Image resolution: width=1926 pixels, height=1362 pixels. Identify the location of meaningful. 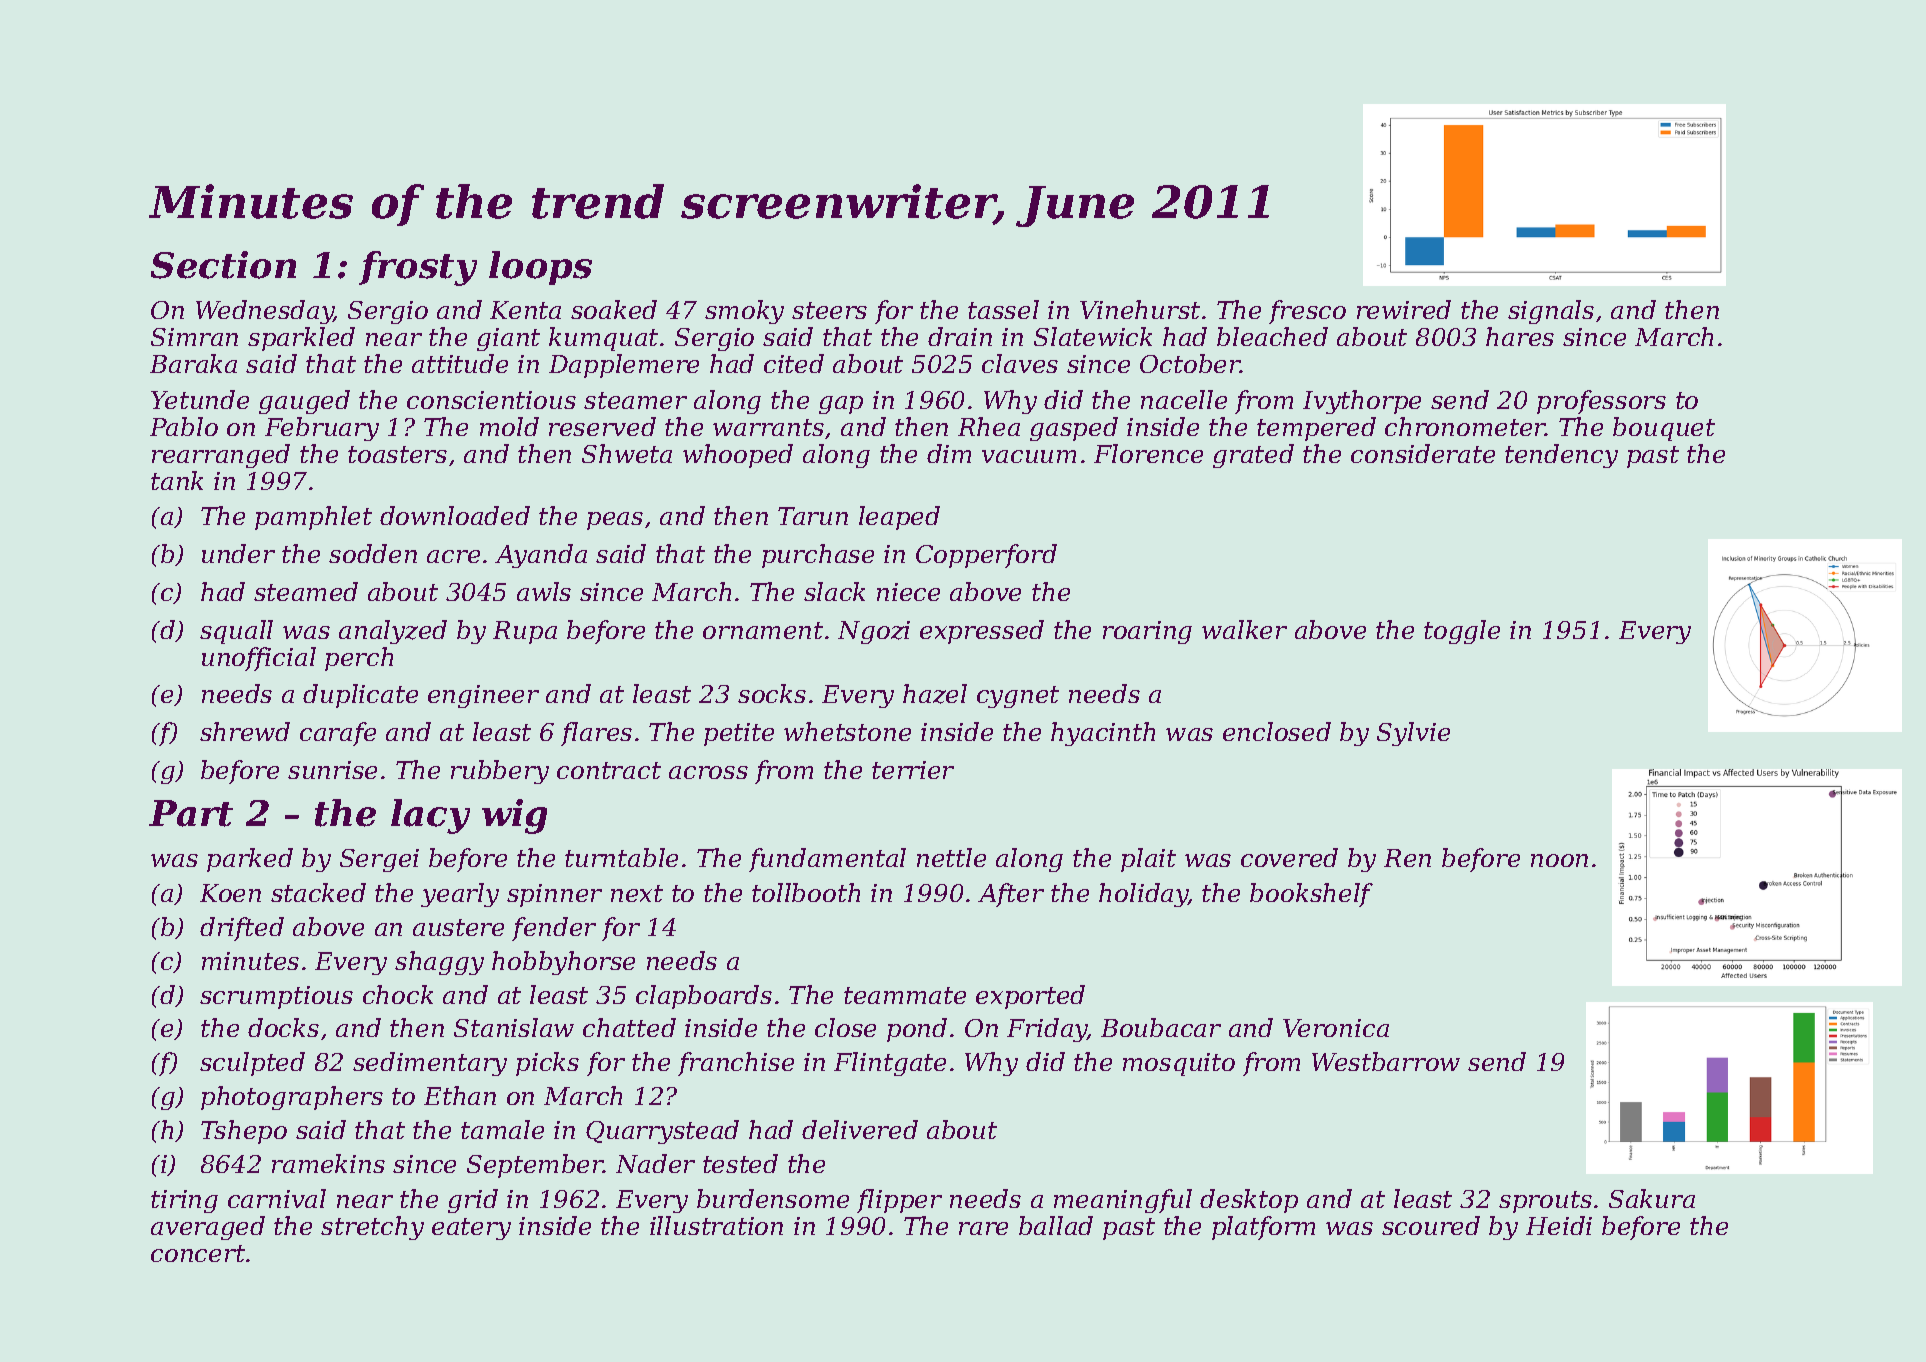
(1123, 1201).
